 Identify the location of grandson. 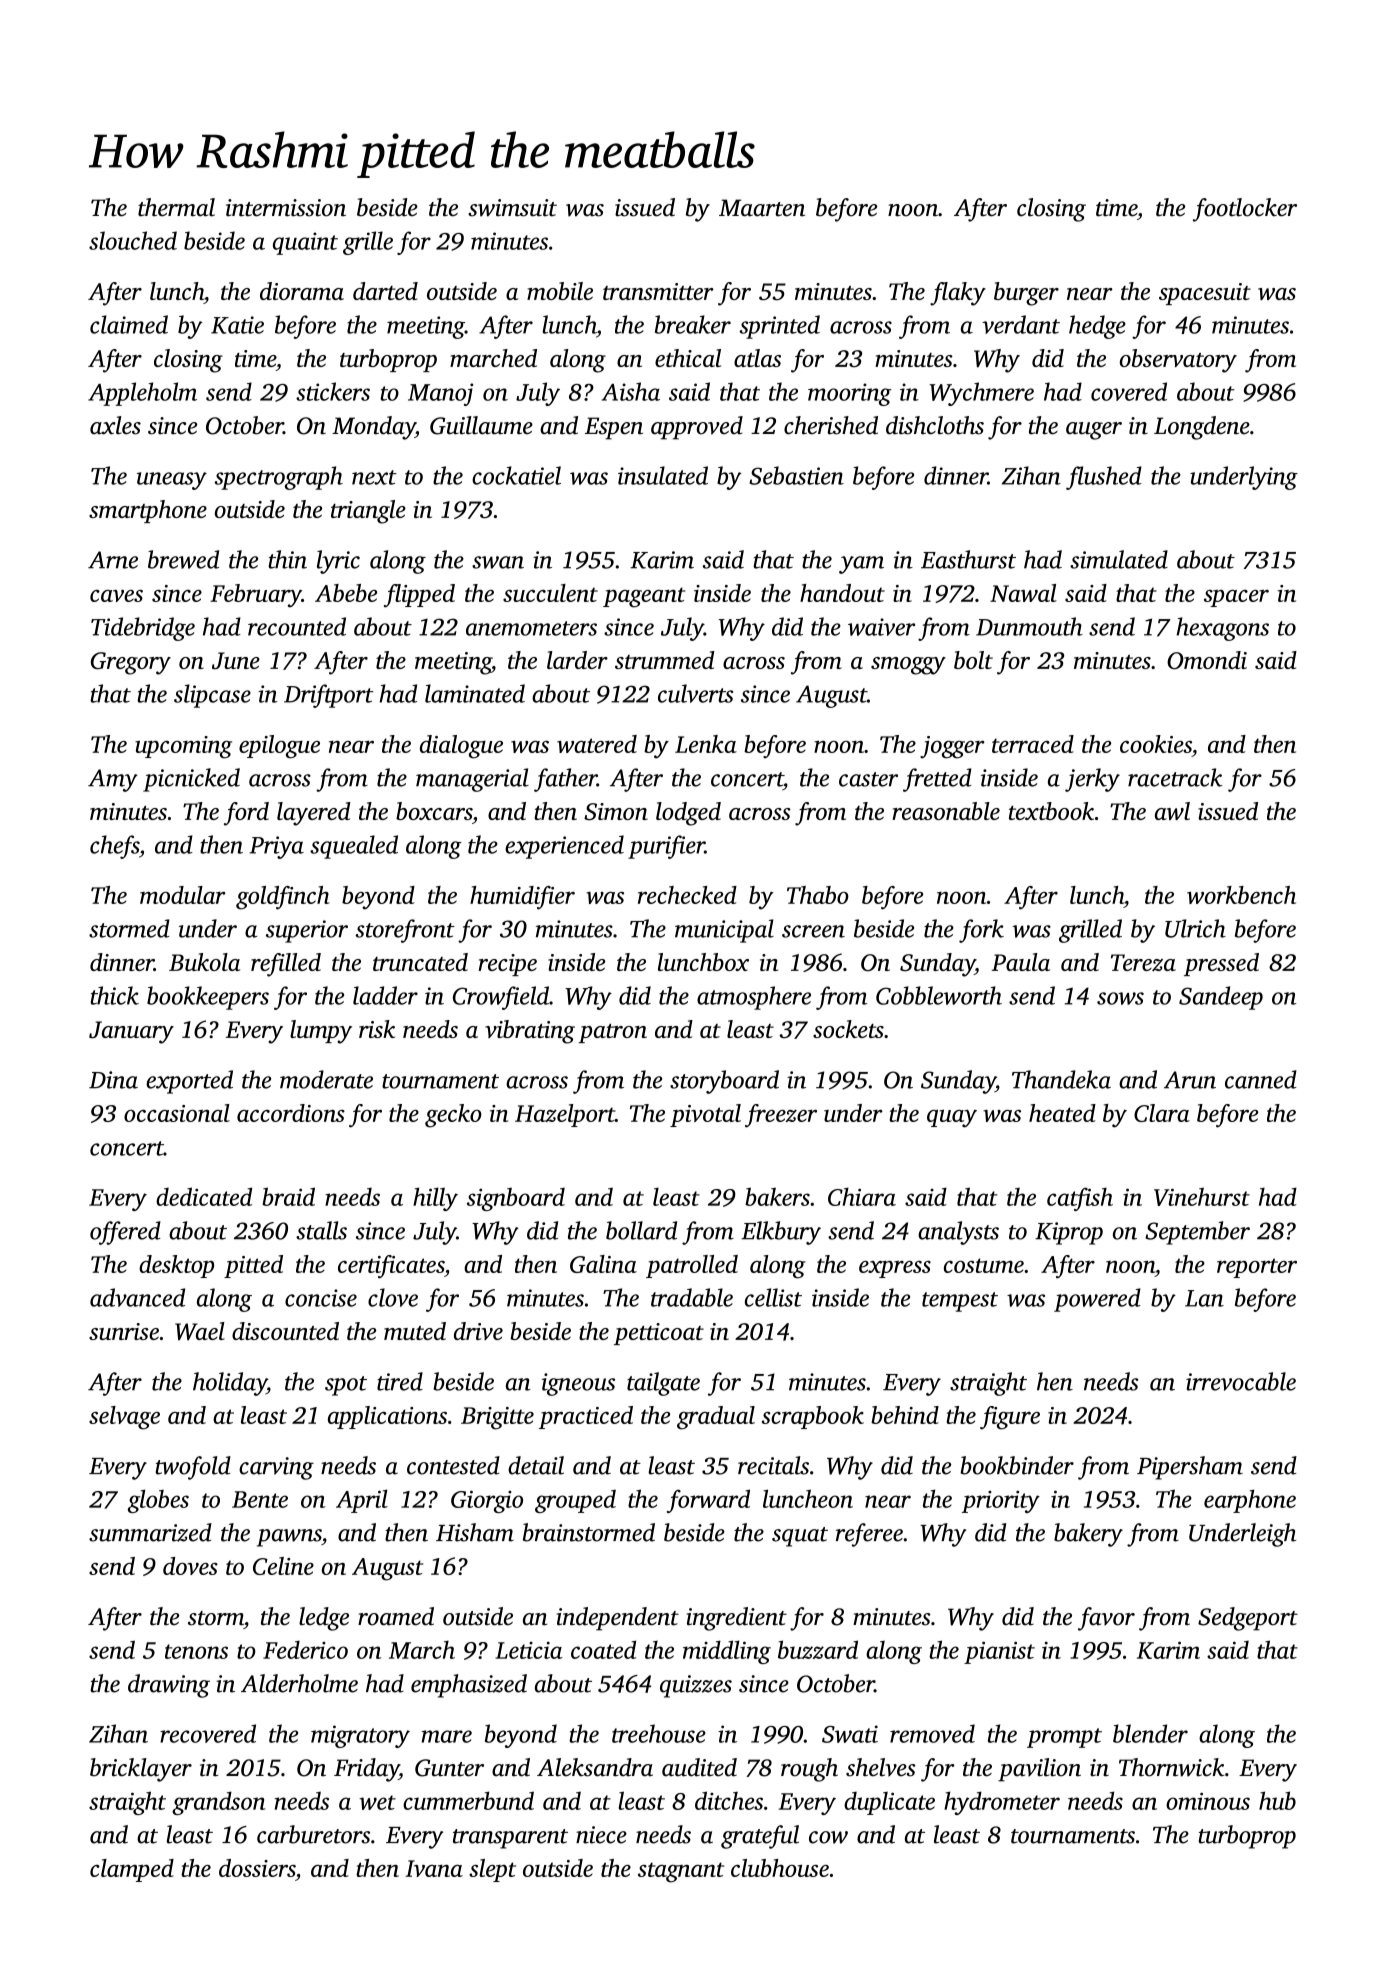
(219, 1803).
